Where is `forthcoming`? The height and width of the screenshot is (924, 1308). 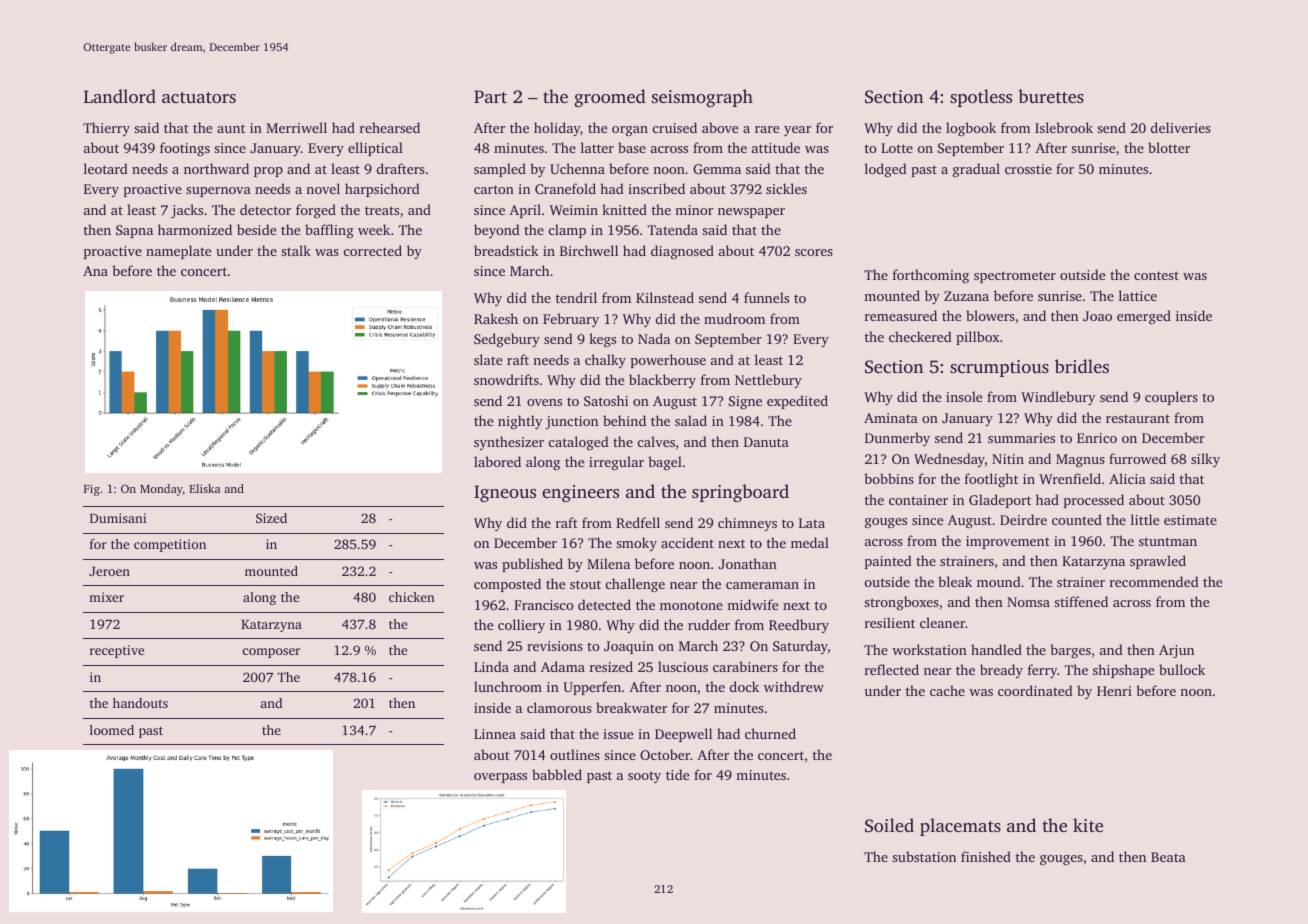
forthcoming is located at coordinates (931, 276).
